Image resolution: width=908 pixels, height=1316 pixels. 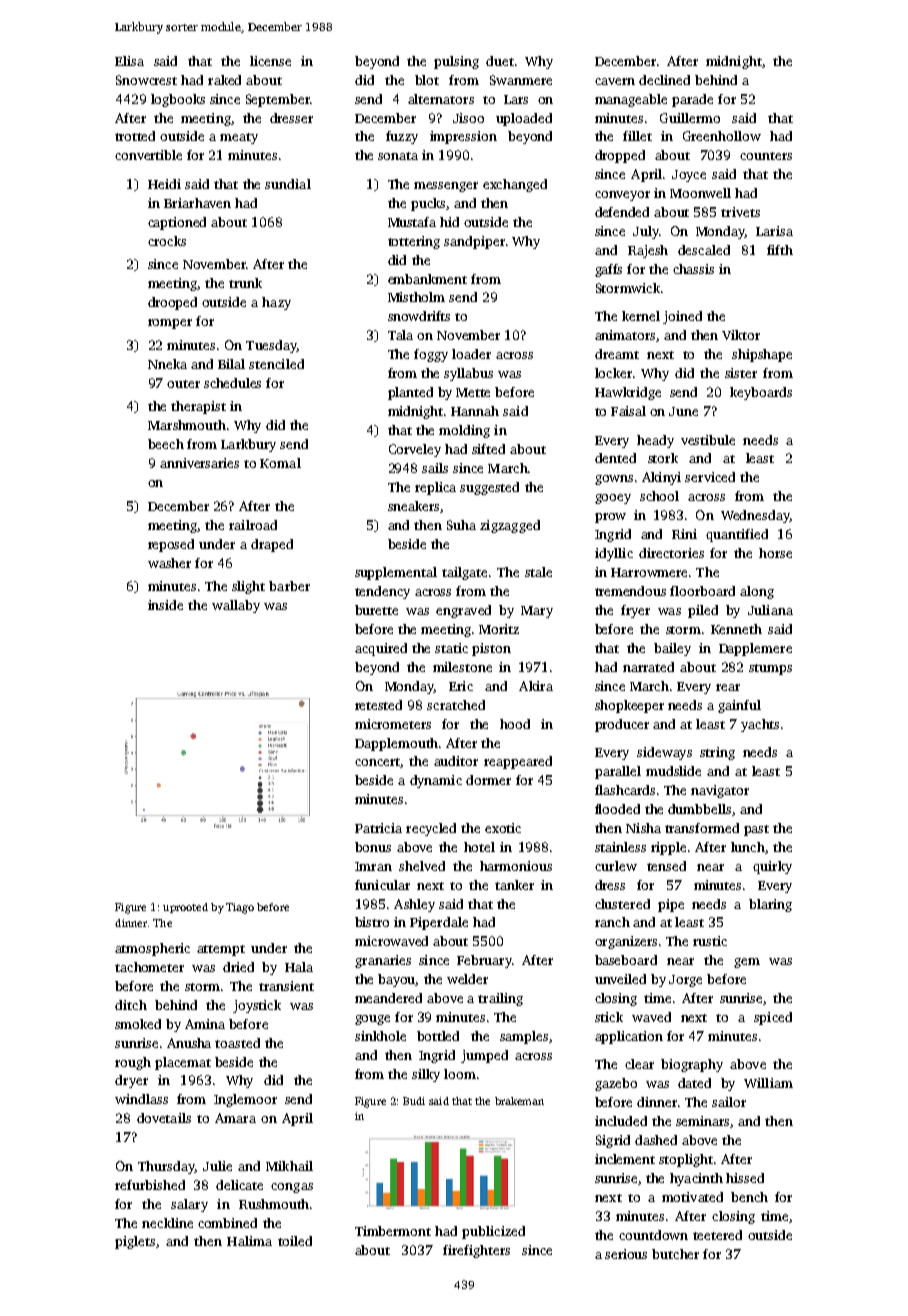 What do you see at coordinates (422, 866) in the document?
I see `shelved` at bounding box center [422, 866].
